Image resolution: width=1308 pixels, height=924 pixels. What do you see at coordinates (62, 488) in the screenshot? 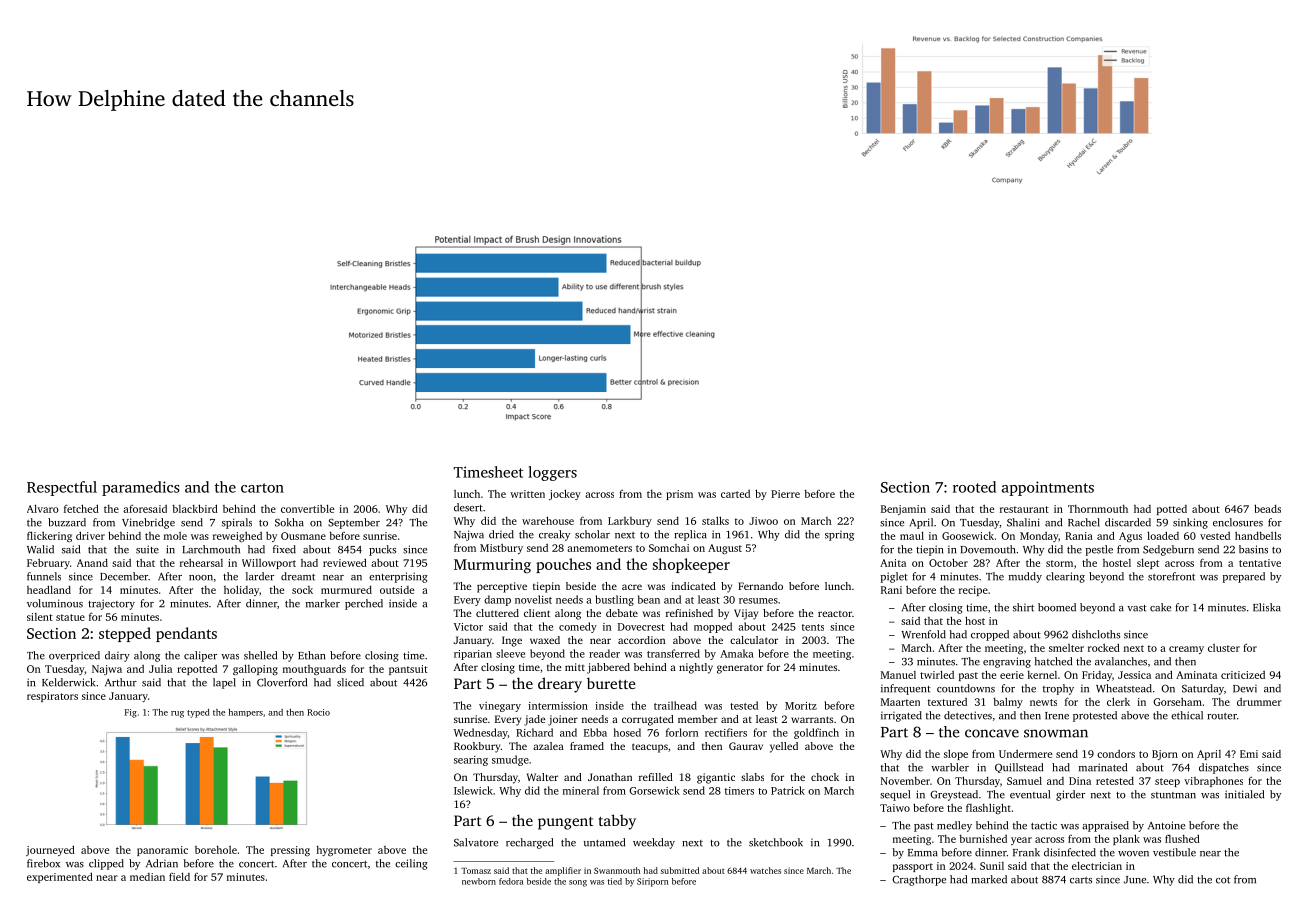
I see `Respectful` at bounding box center [62, 488].
